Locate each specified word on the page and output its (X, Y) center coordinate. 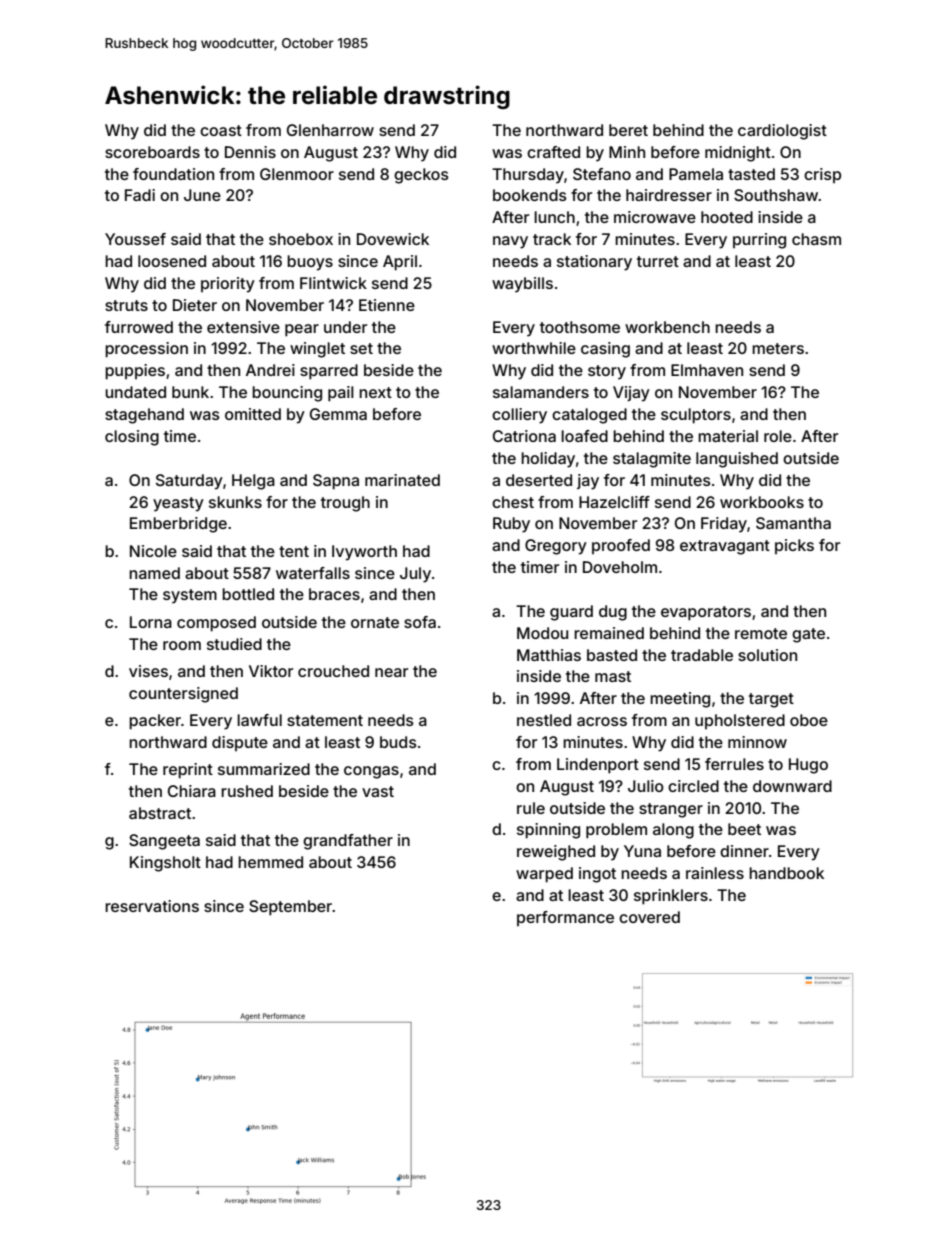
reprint (188, 771)
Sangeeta (164, 842)
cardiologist (782, 132)
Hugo (808, 766)
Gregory (556, 547)
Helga (253, 482)
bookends (530, 195)
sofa (420, 622)
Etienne (387, 305)
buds (398, 742)
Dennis (250, 152)
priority (228, 285)
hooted (727, 217)
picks (794, 546)
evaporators (706, 613)
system (190, 596)
